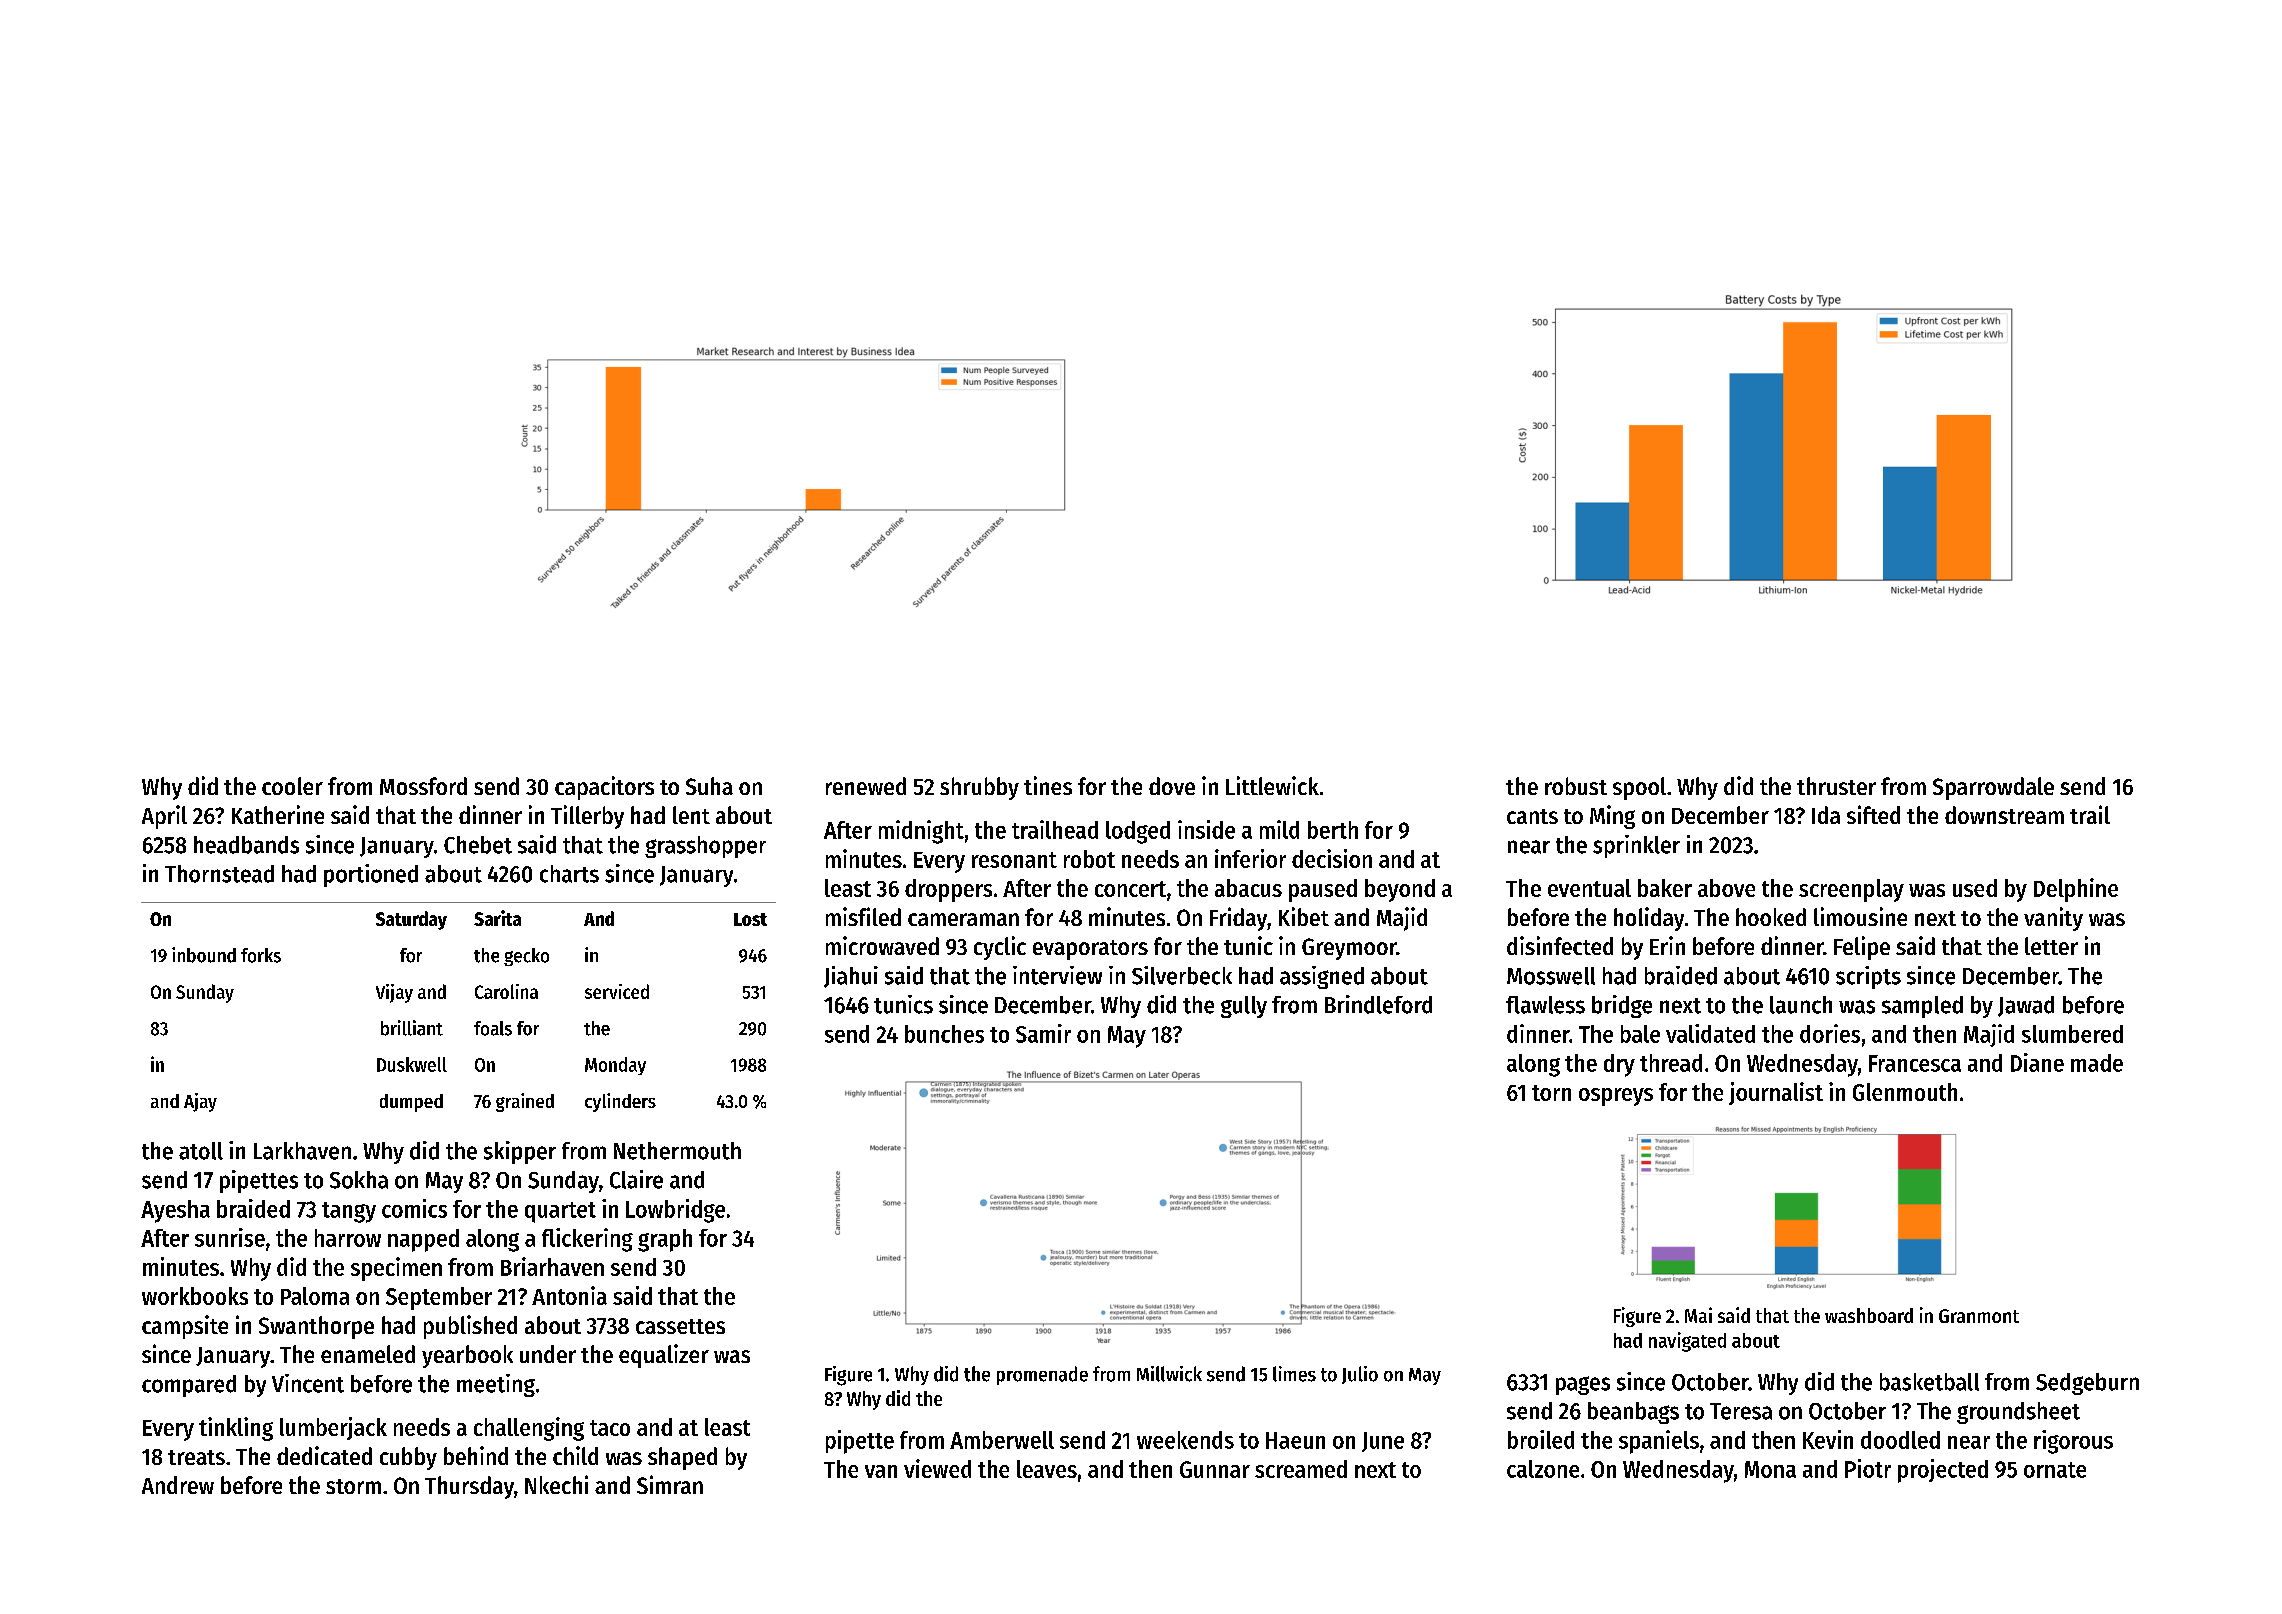  I want to click on Granmont, so click(1979, 1316).
